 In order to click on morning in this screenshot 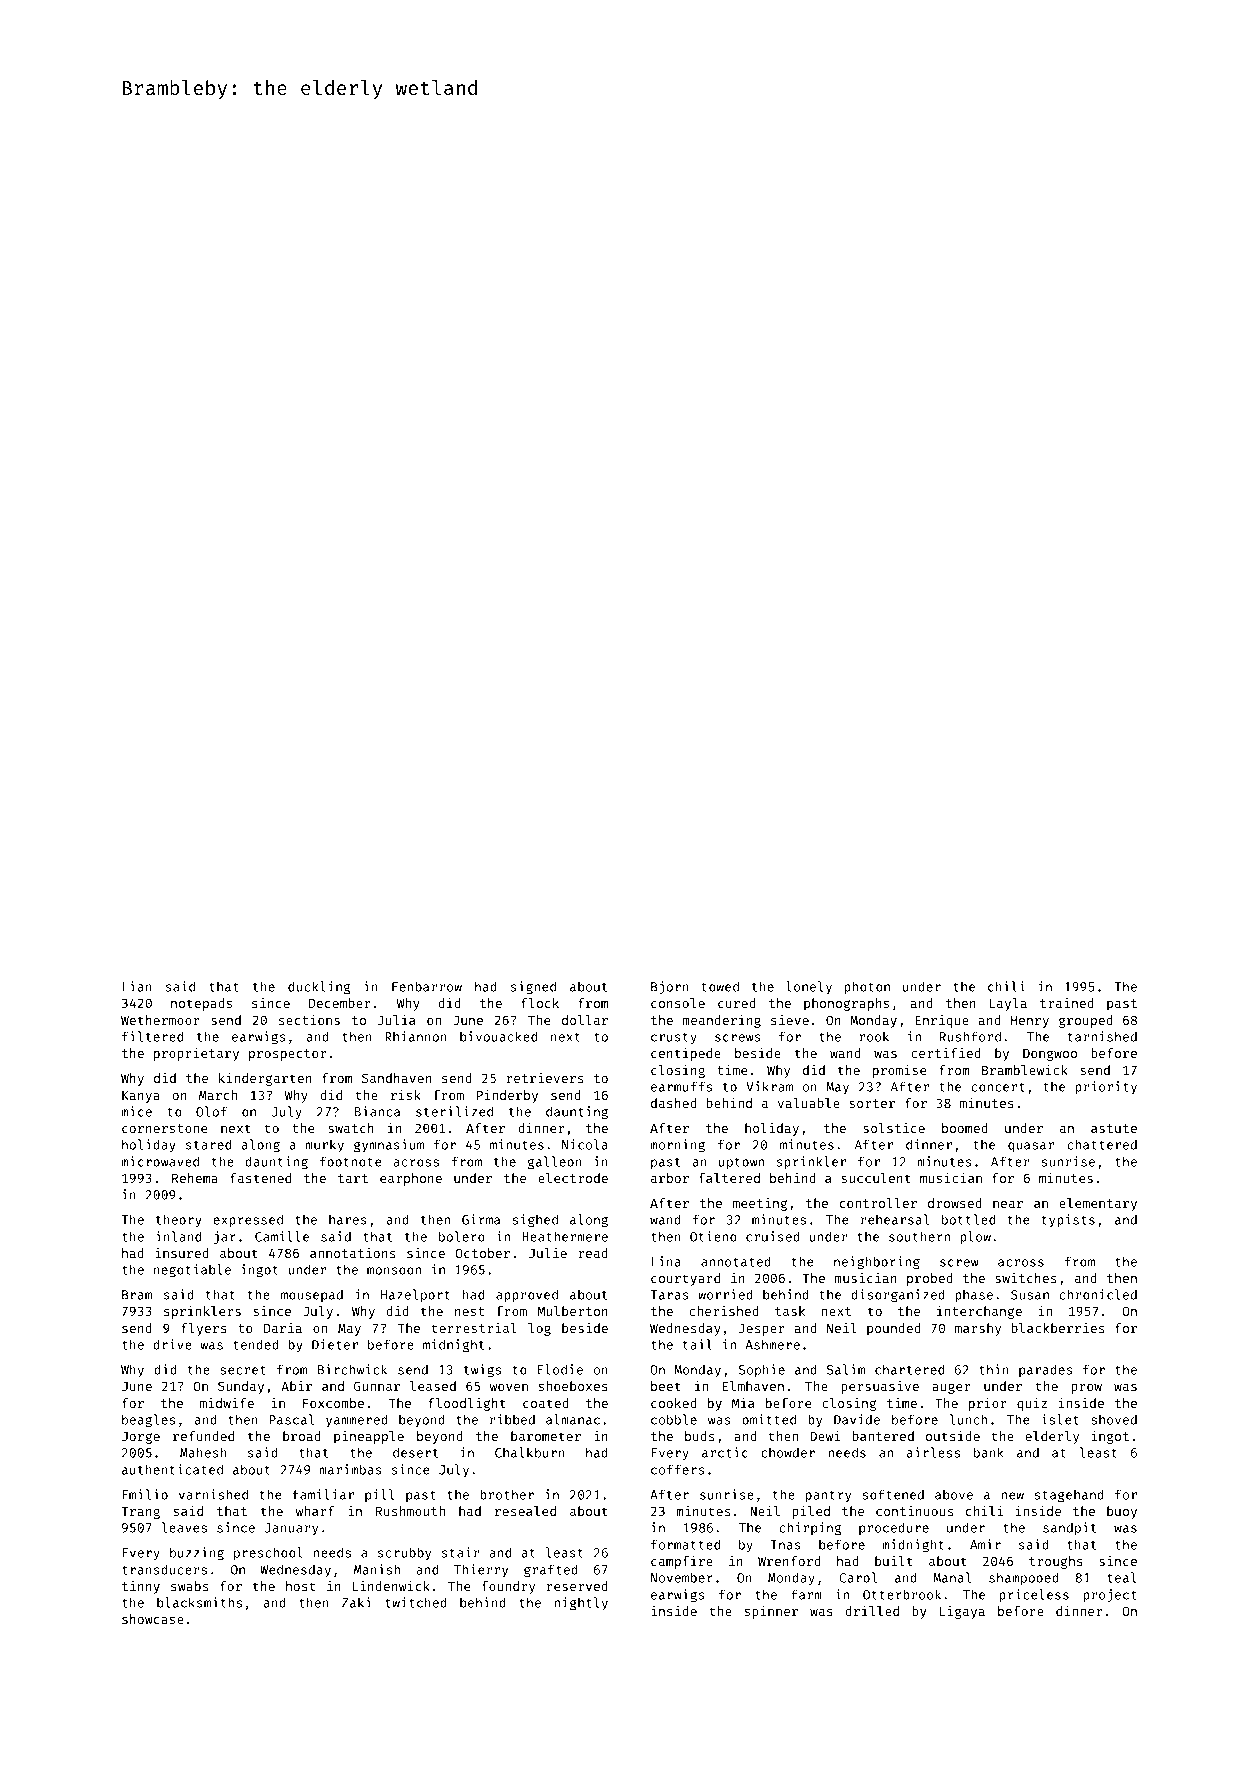, I will do `click(677, 1146)`.
